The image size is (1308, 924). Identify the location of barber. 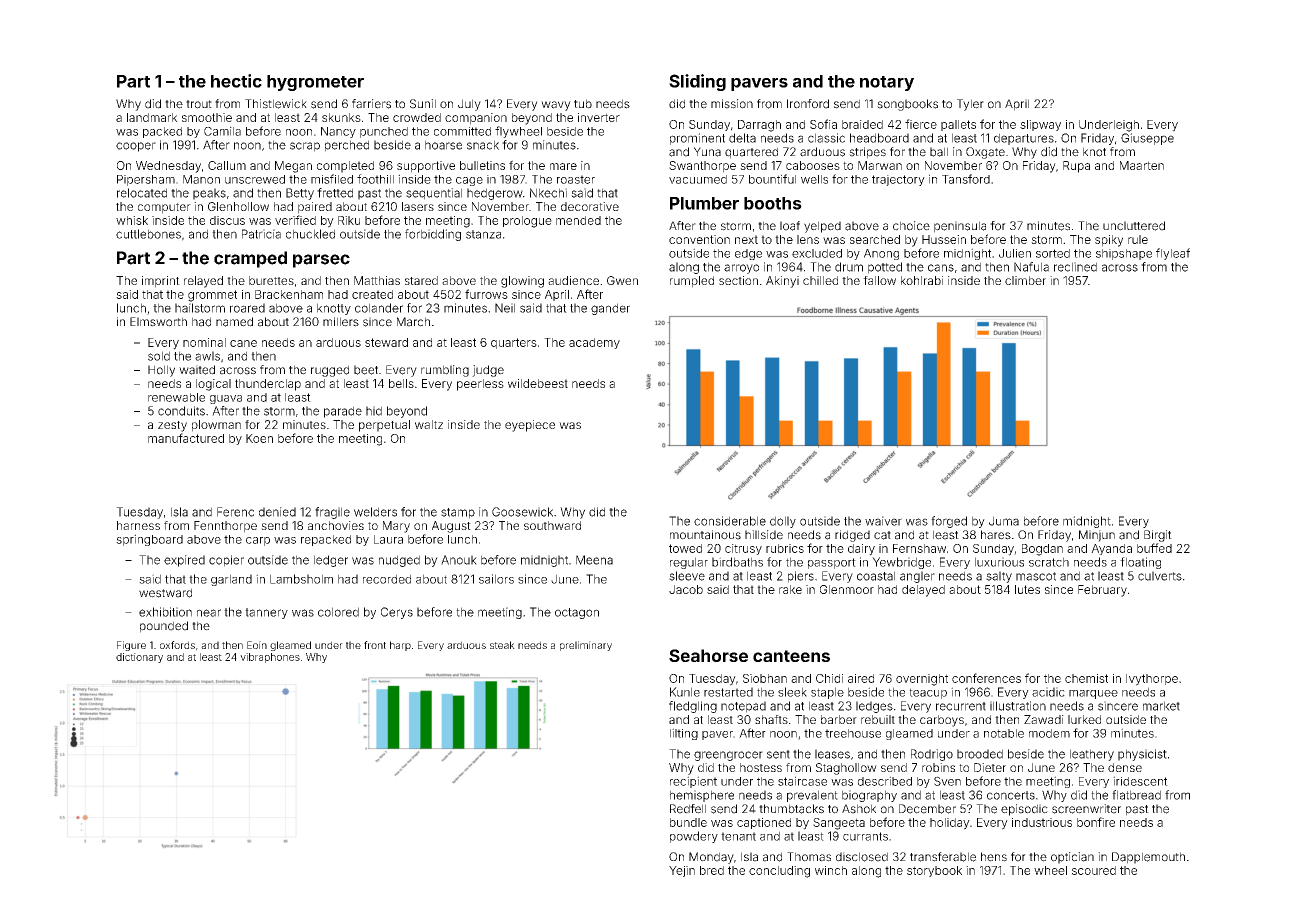
(839, 719).
